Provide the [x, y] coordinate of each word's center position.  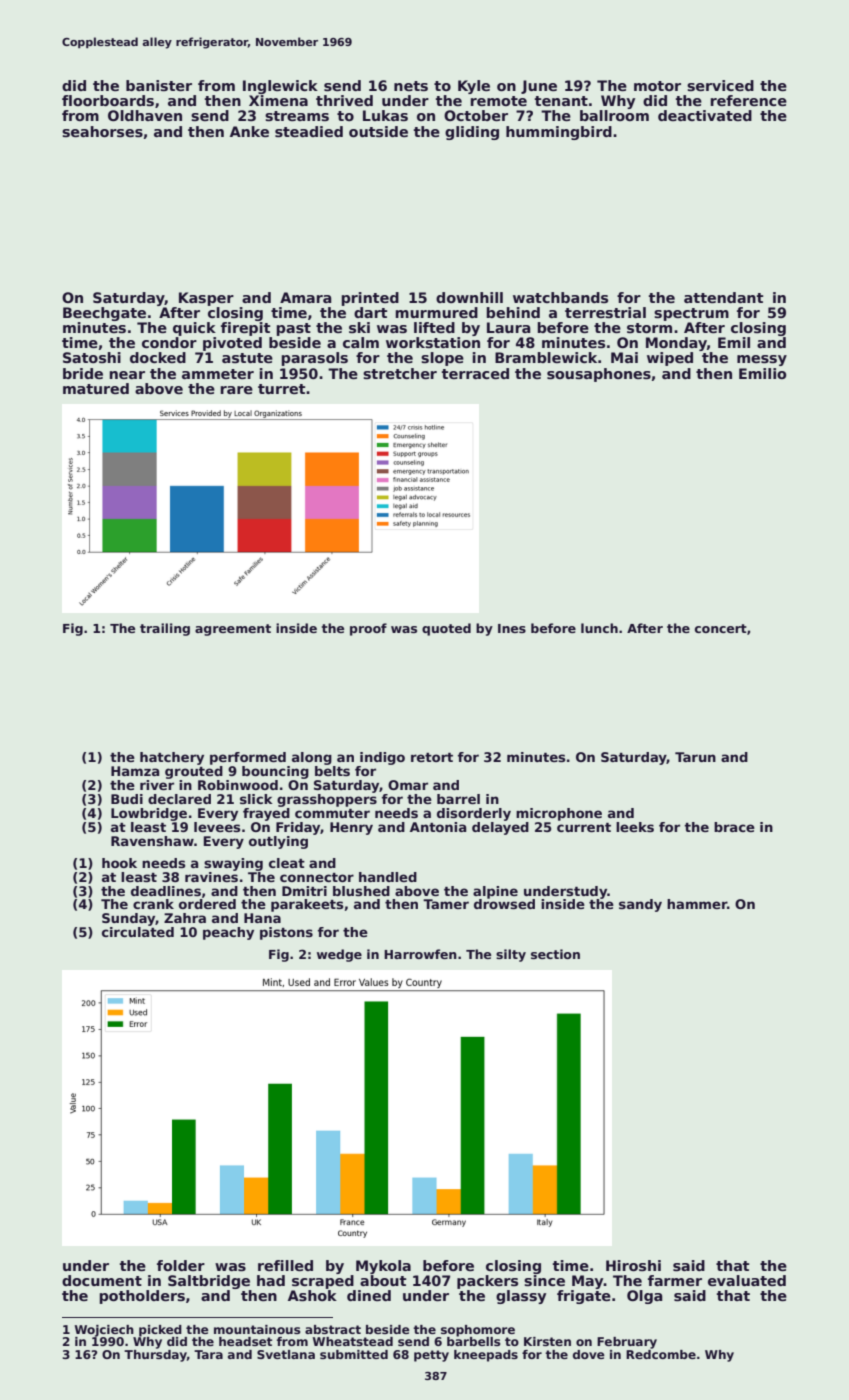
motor [657, 86]
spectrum [691, 314]
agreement [233, 630]
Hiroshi [633, 1265]
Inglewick [280, 87]
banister [159, 85]
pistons [286, 933]
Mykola [383, 1267]
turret [281, 389]
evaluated [747, 1280]
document [102, 1280]
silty [511, 955]
